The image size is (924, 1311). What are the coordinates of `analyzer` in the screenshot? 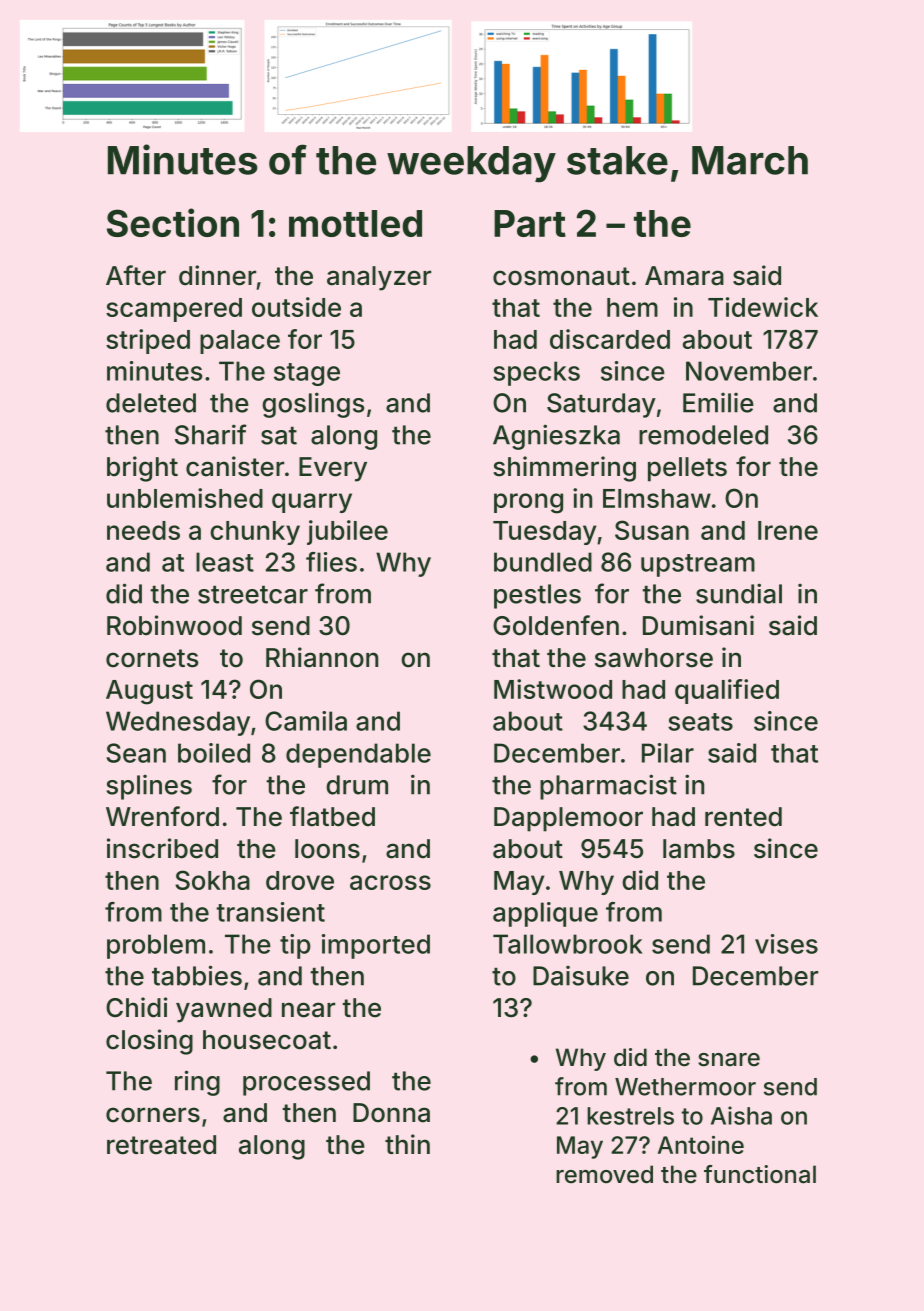 It's located at (379, 278).
